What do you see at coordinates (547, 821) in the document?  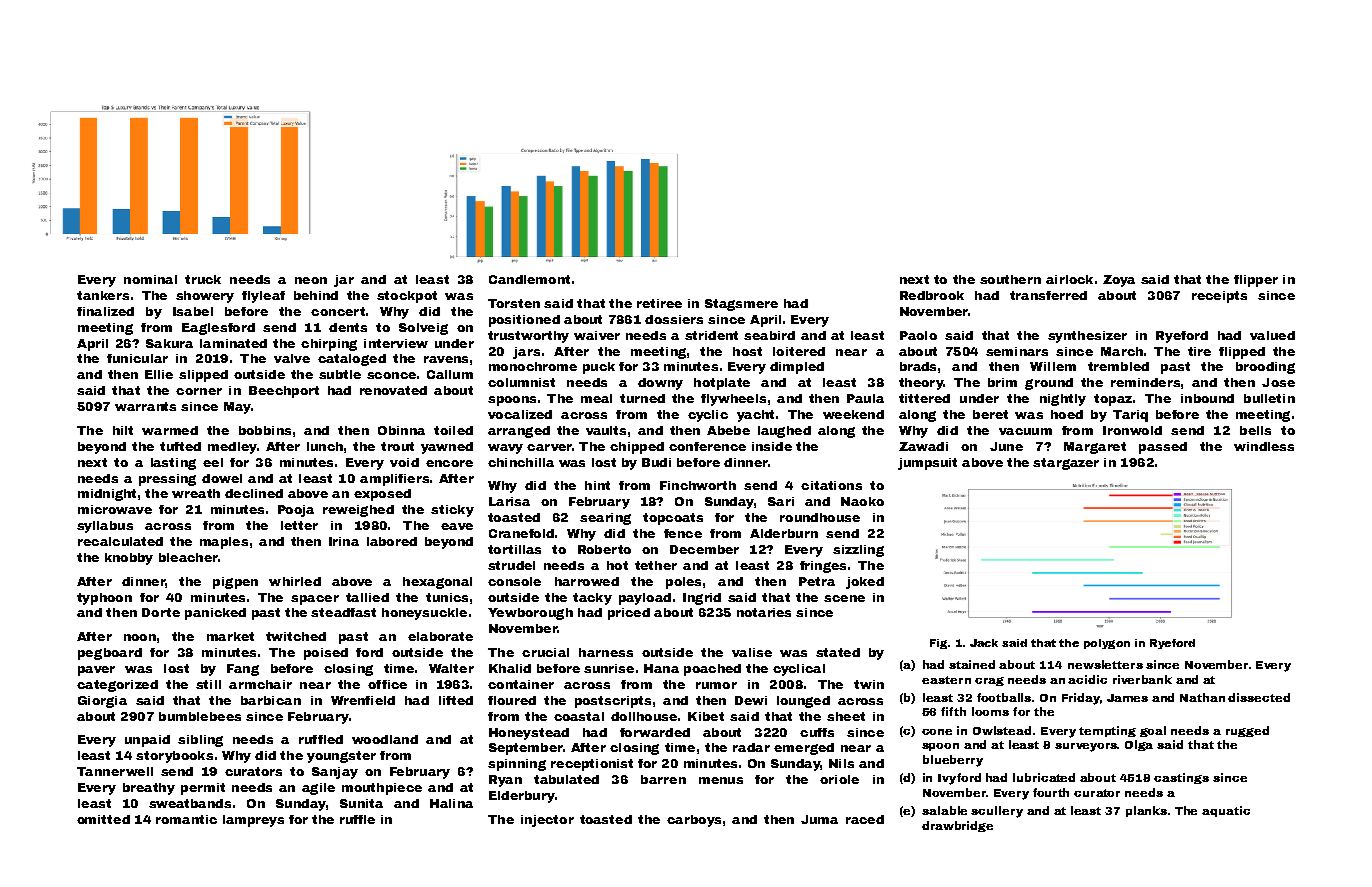 I see `injector` at bounding box center [547, 821].
